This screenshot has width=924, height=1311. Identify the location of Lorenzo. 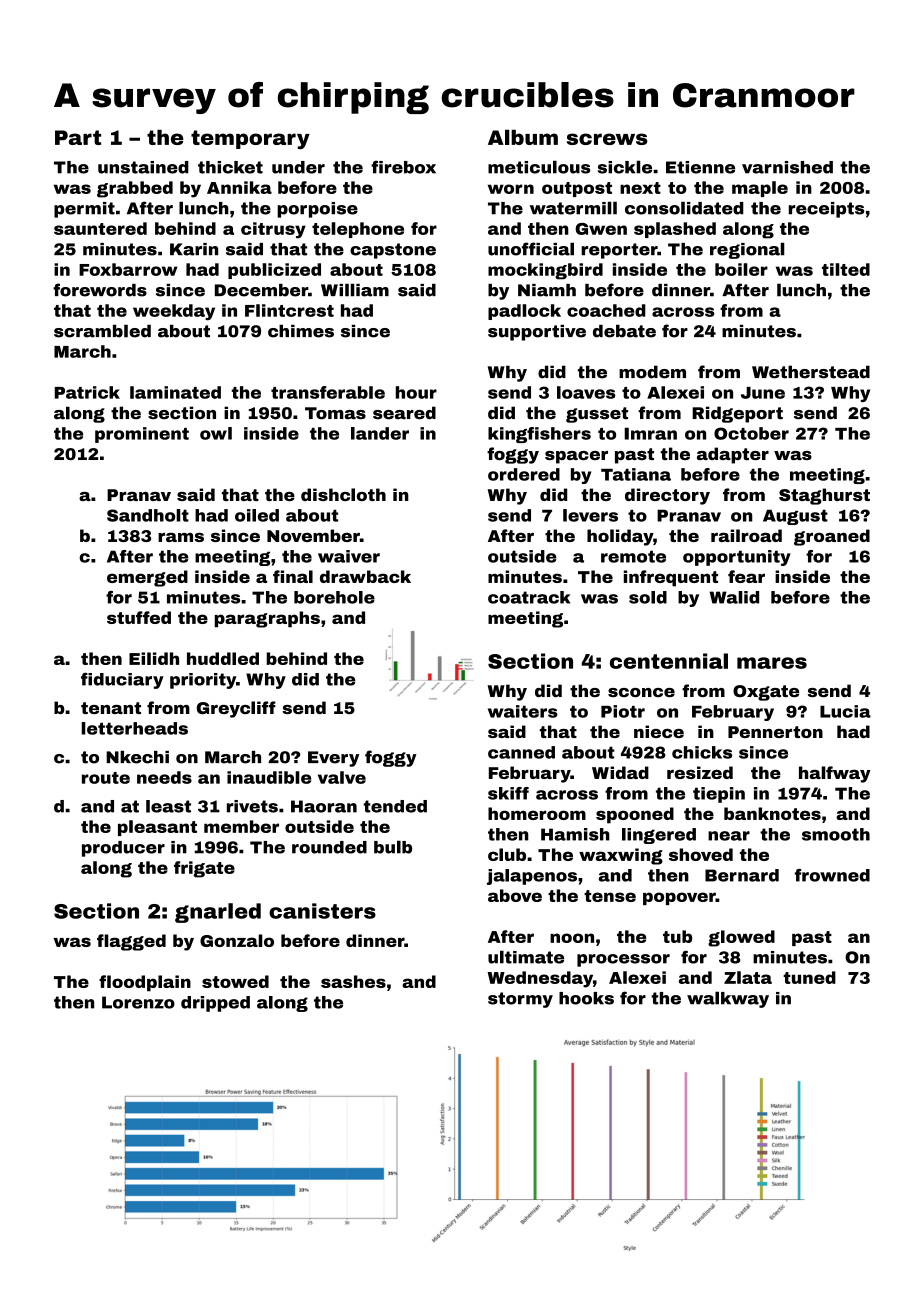
(138, 1002).
